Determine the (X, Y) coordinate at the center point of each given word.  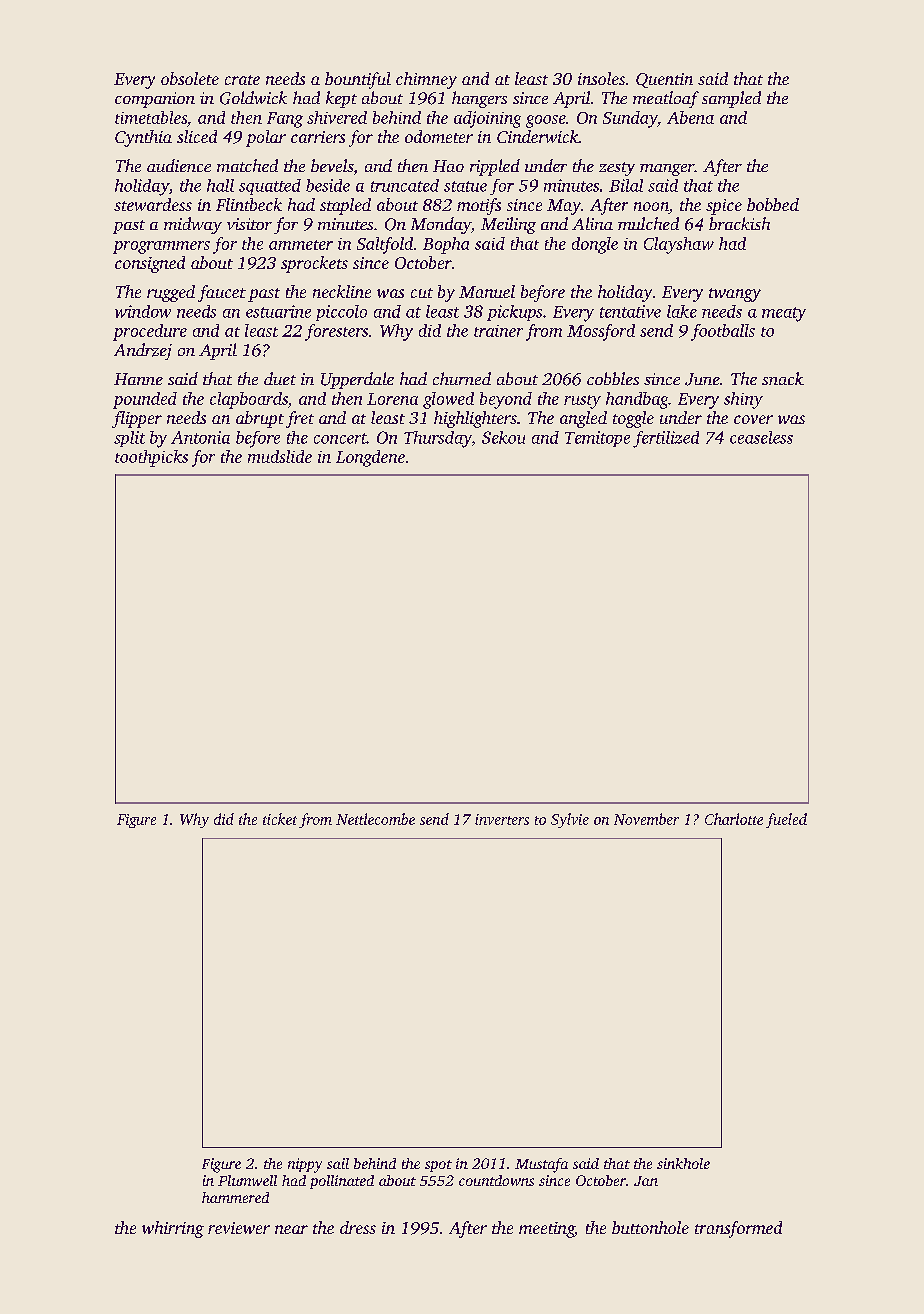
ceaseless (761, 437)
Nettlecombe (375, 819)
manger (667, 170)
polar (266, 138)
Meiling (508, 225)
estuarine (278, 311)
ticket (280, 819)
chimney (426, 80)
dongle (595, 245)
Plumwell (247, 1180)
